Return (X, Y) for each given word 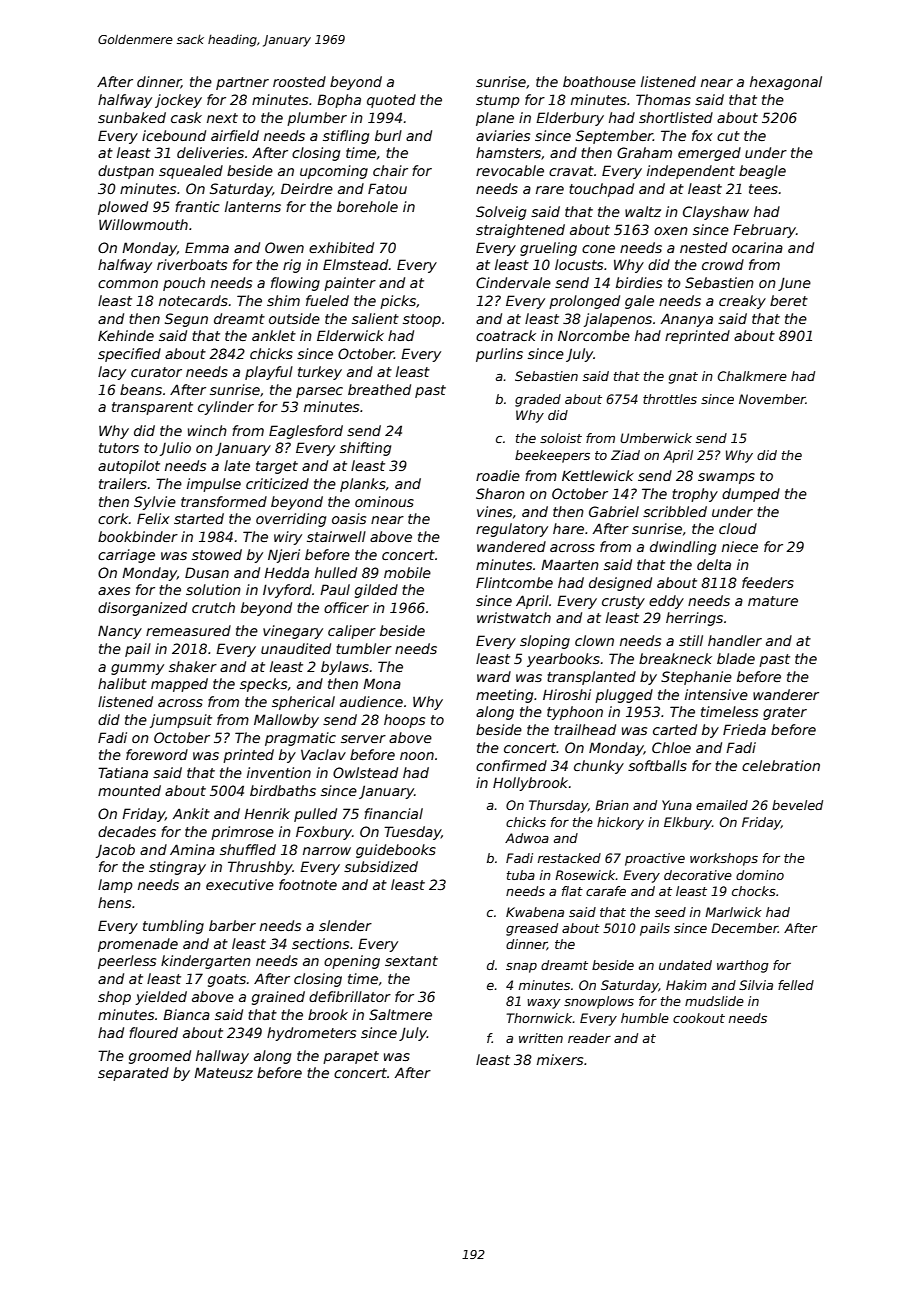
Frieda (744, 729)
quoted (391, 101)
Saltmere (400, 1014)
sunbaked (132, 117)
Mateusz (223, 1072)
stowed (217, 554)
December (744, 928)
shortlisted (676, 117)
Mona (382, 683)
